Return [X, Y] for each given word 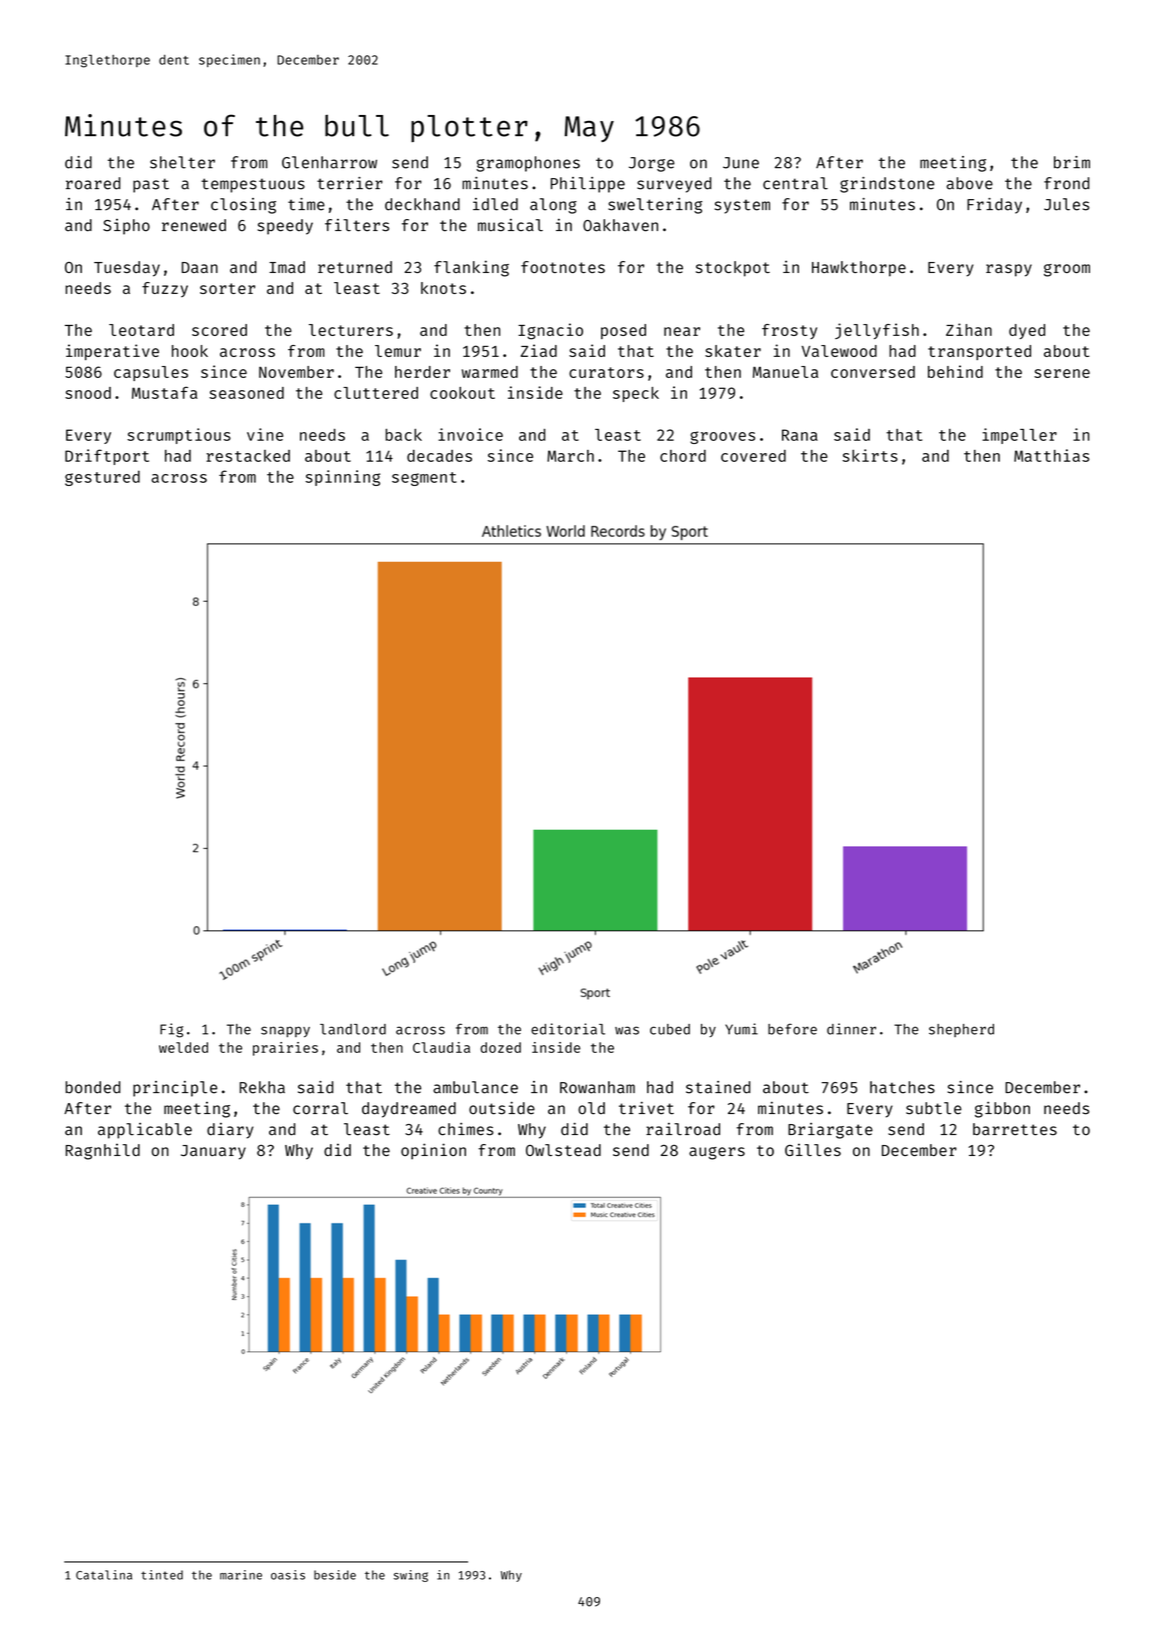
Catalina [104, 1575]
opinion [433, 1151]
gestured [102, 478]
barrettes [1015, 1129]
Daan [200, 267]
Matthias [1051, 455]
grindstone [887, 185]
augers [717, 1153]
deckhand [422, 204]
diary [230, 1131]
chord [683, 456]
